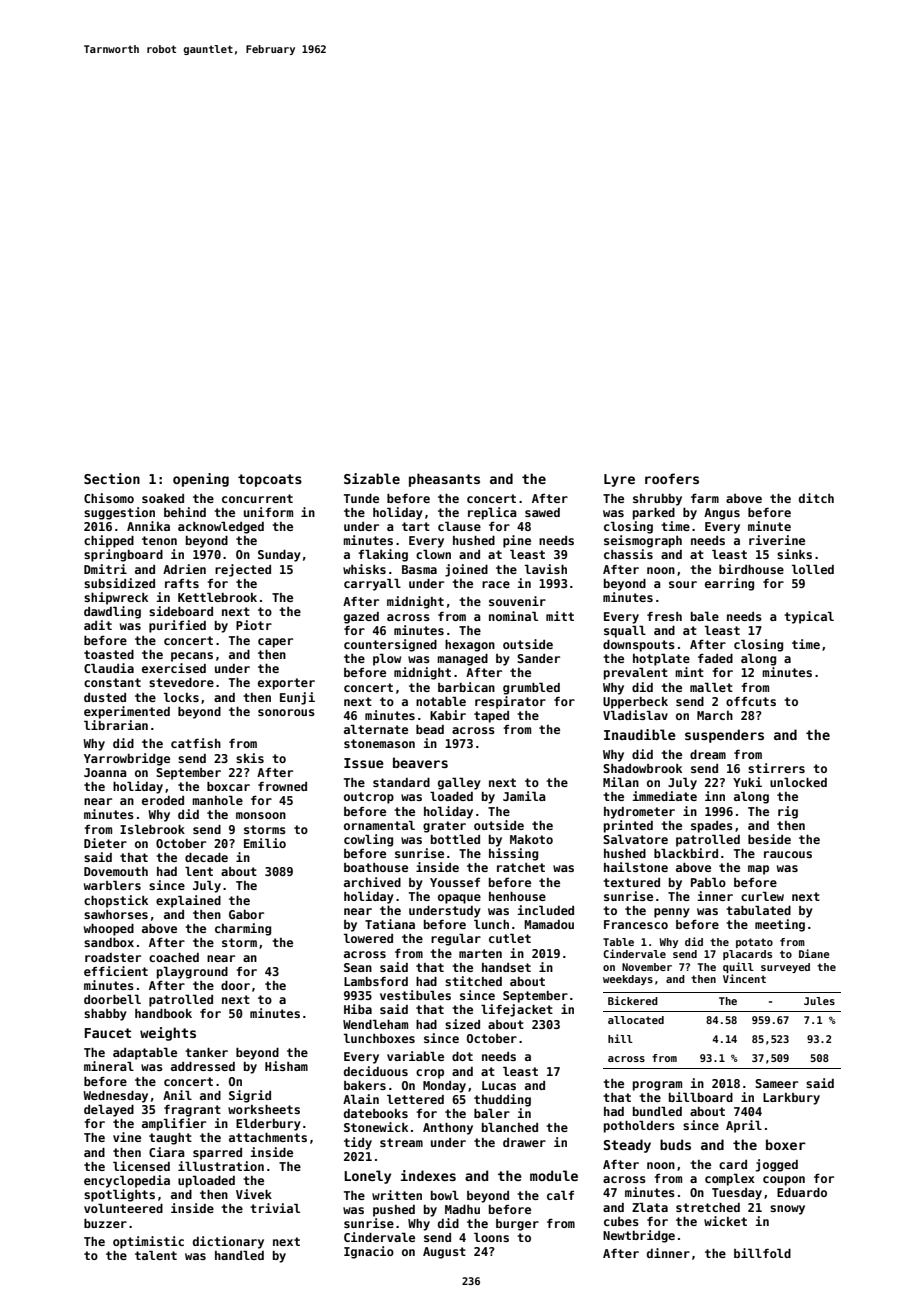  What do you see at coordinates (127, 759) in the image?
I see `Yarrowbridge` at bounding box center [127, 759].
